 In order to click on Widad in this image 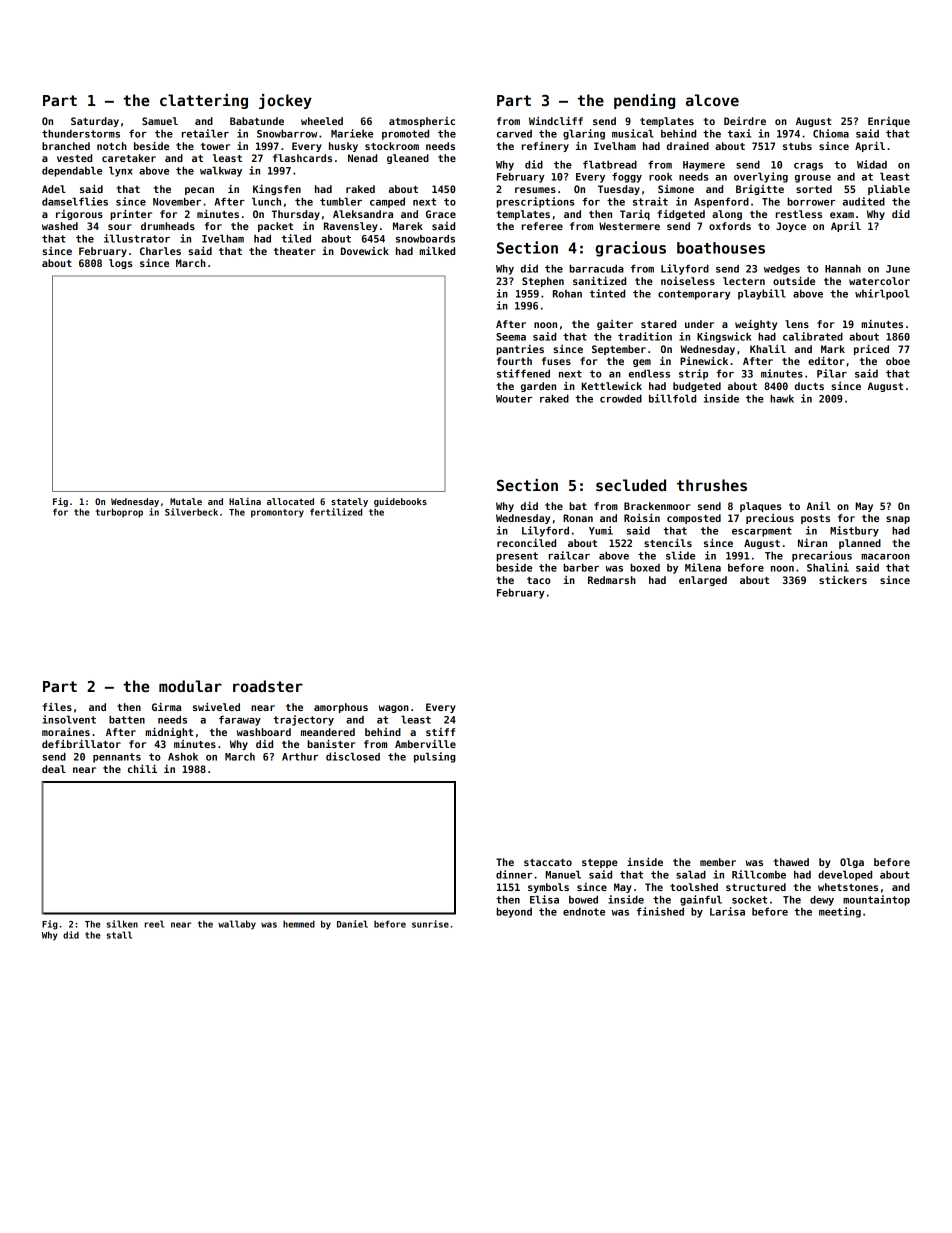, I will do `click(872, 164)`.
